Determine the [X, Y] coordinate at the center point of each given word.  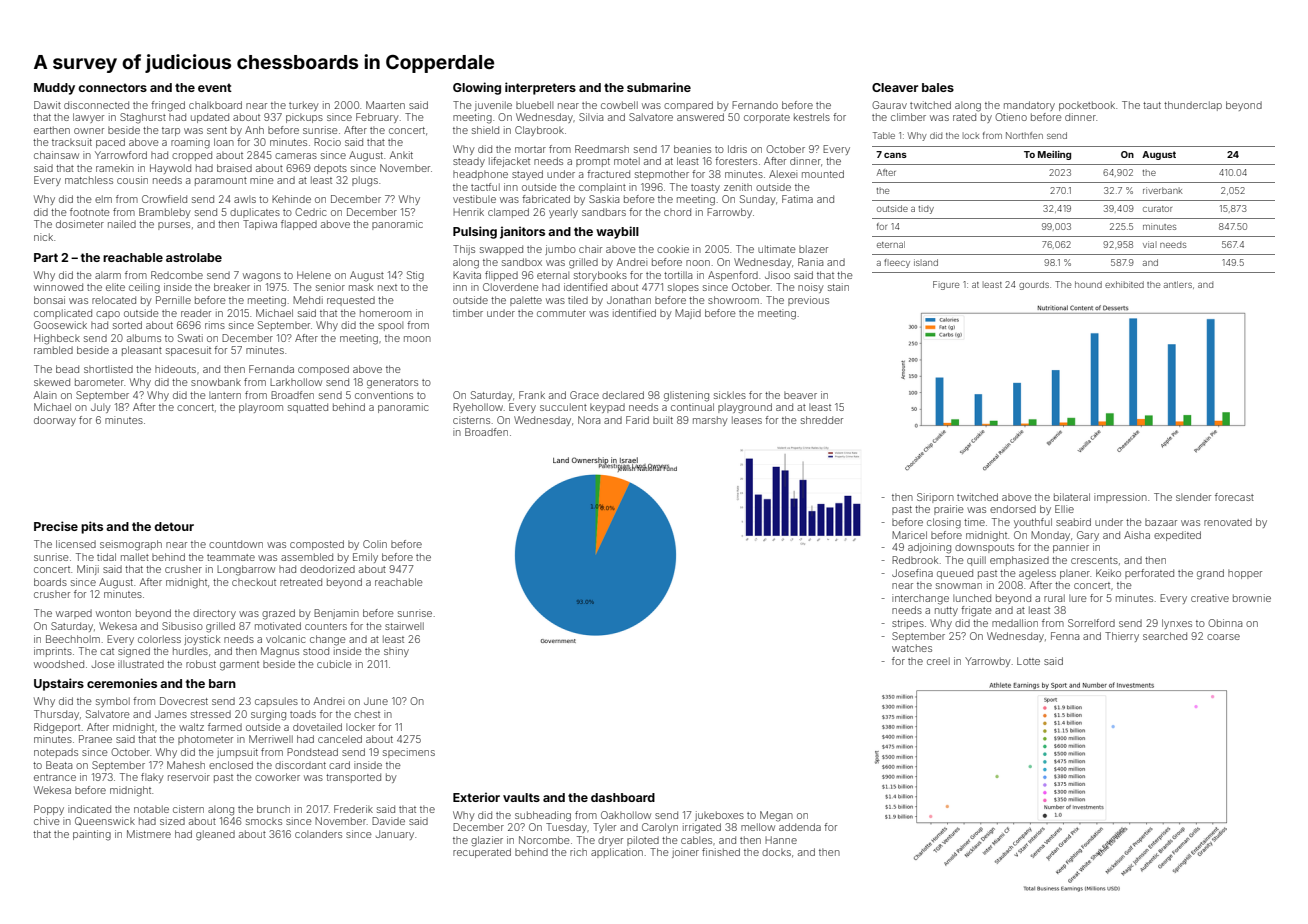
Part [46, 257]
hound [1088, 284]
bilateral [1072, 497]
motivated [278, 626]
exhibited [1124, 284]
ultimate [777, 249]
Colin [375, 544]
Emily [365, 558]
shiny [396, 652]
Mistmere [149, 834]
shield [485, 130]
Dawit [47, 105]
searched [1165, 636]
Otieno [1011, 117]
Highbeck [57, 339]
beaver [800, 395]
